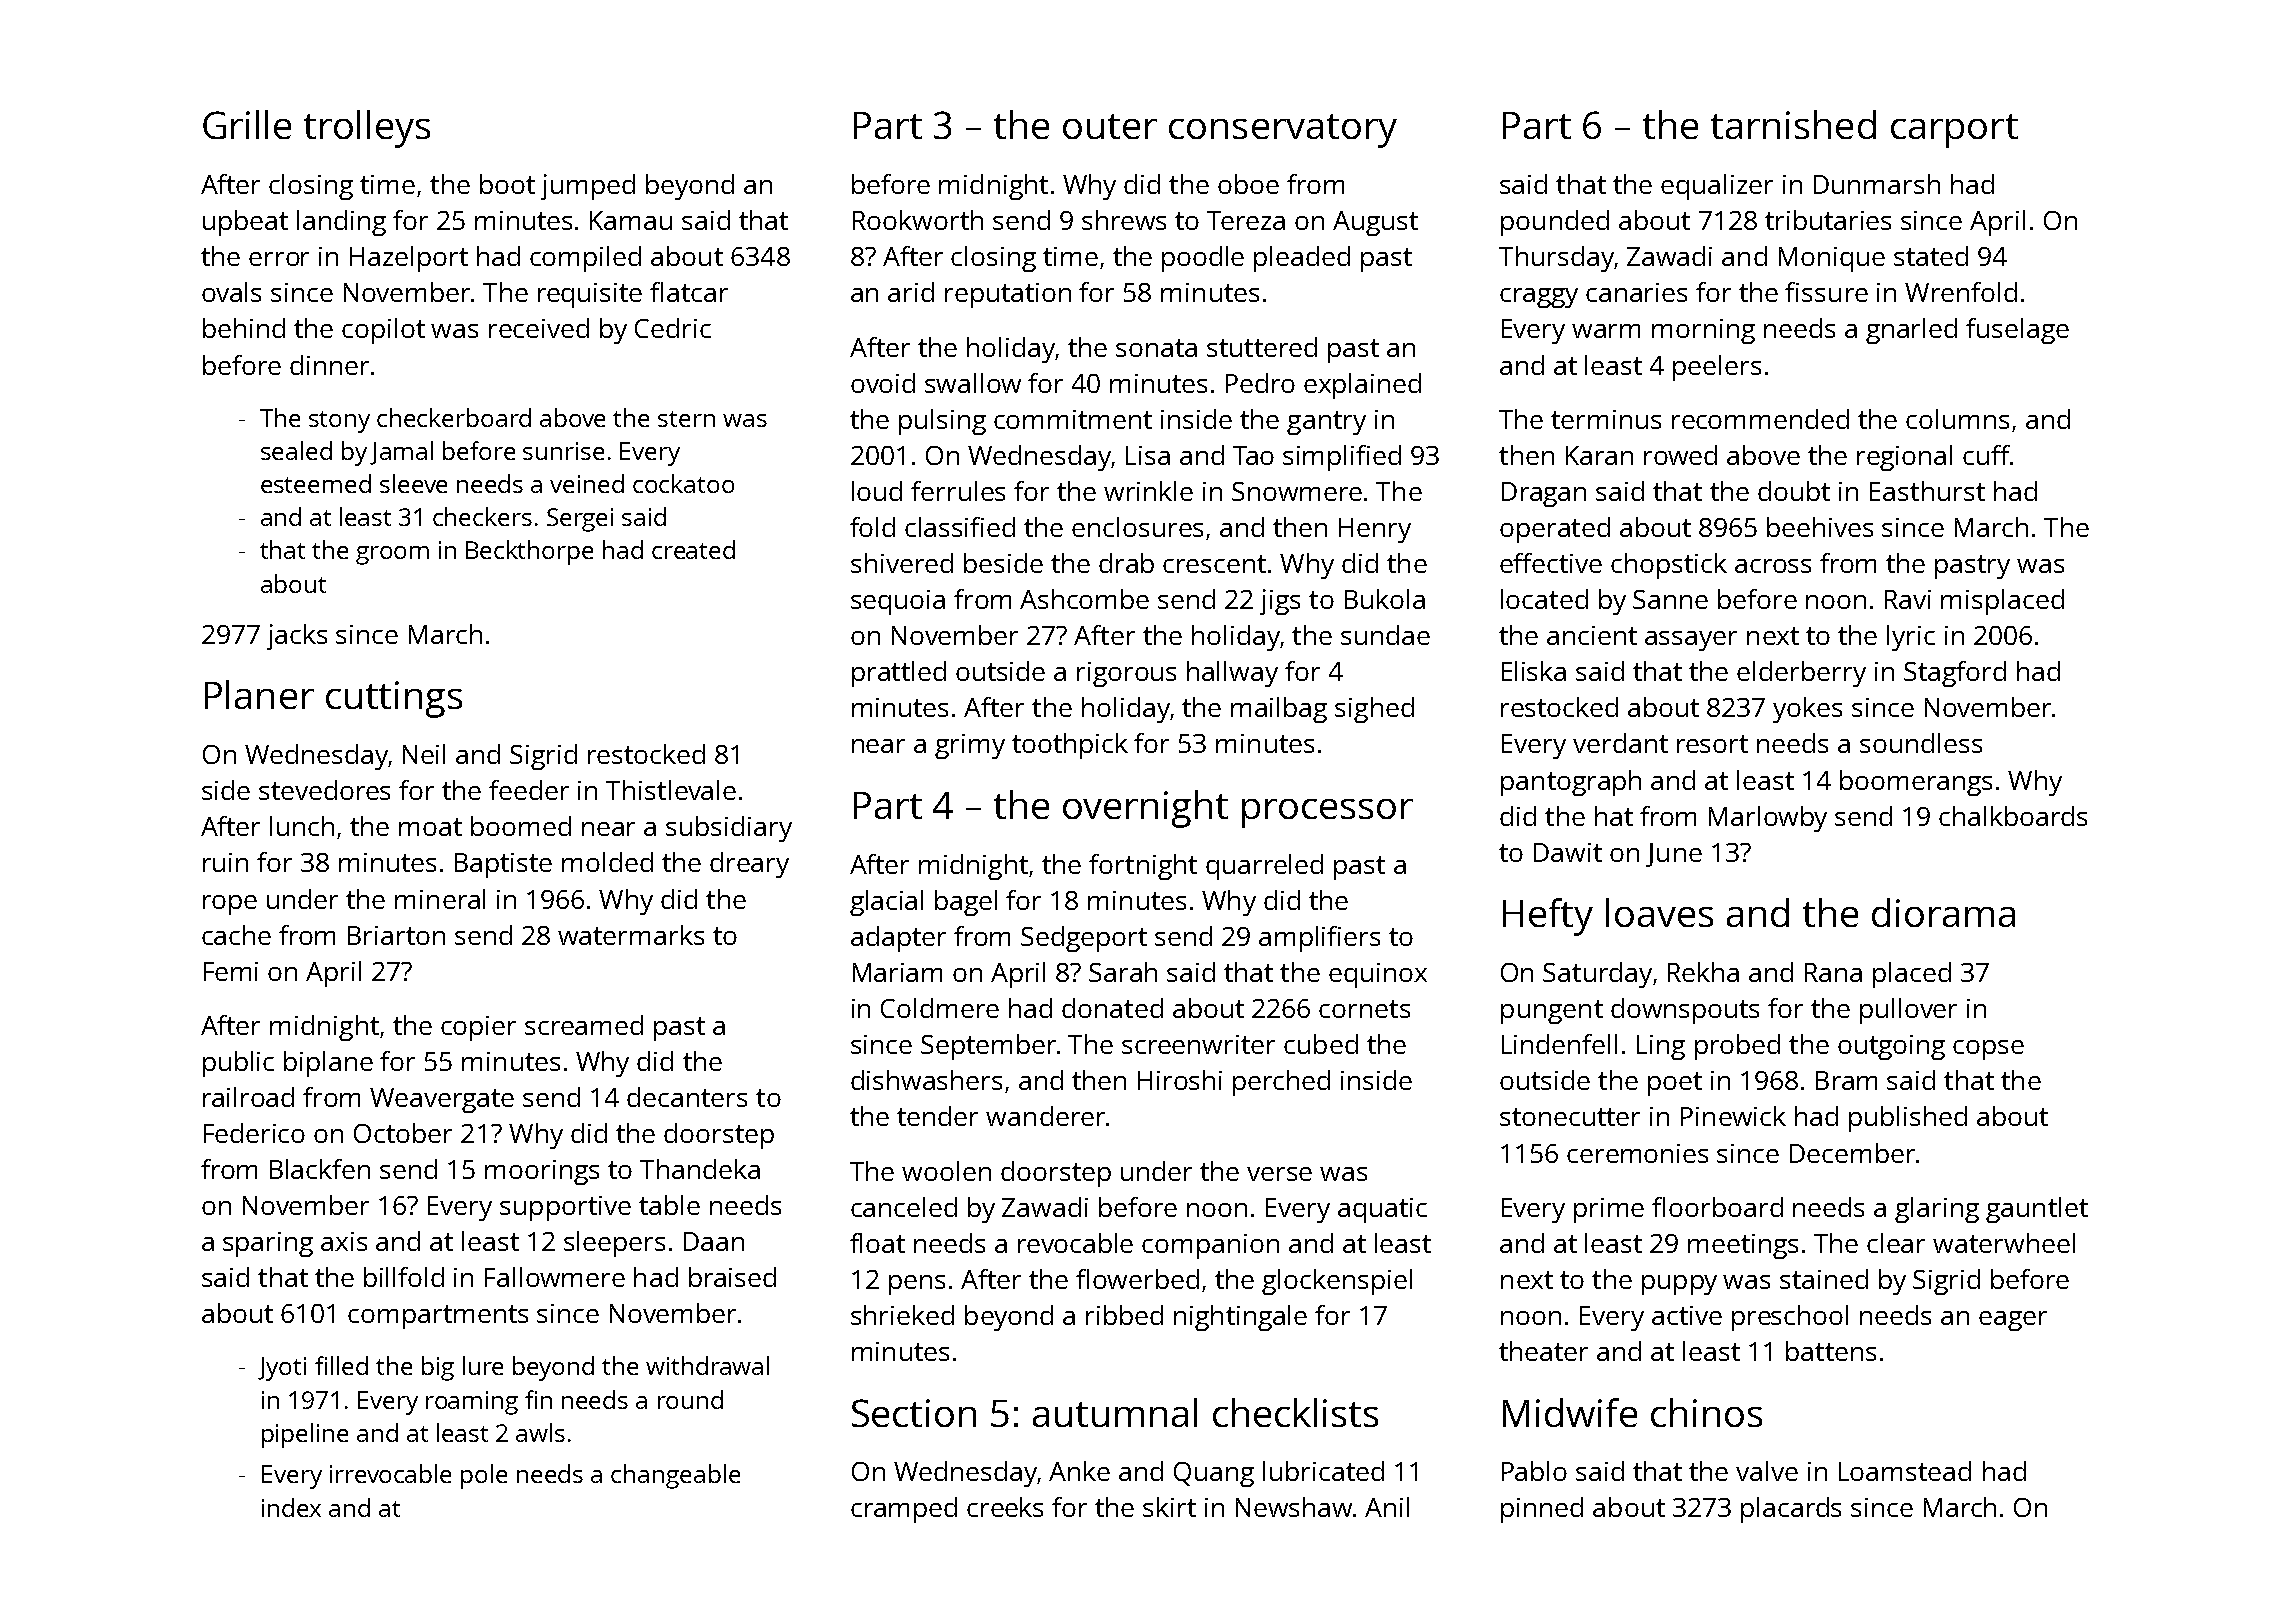 Image resolution: width=2292 pixels, height=1620 pixels. Describe the element at coordinates (291, 1507) in the screenshot. I see `index` at that location.
